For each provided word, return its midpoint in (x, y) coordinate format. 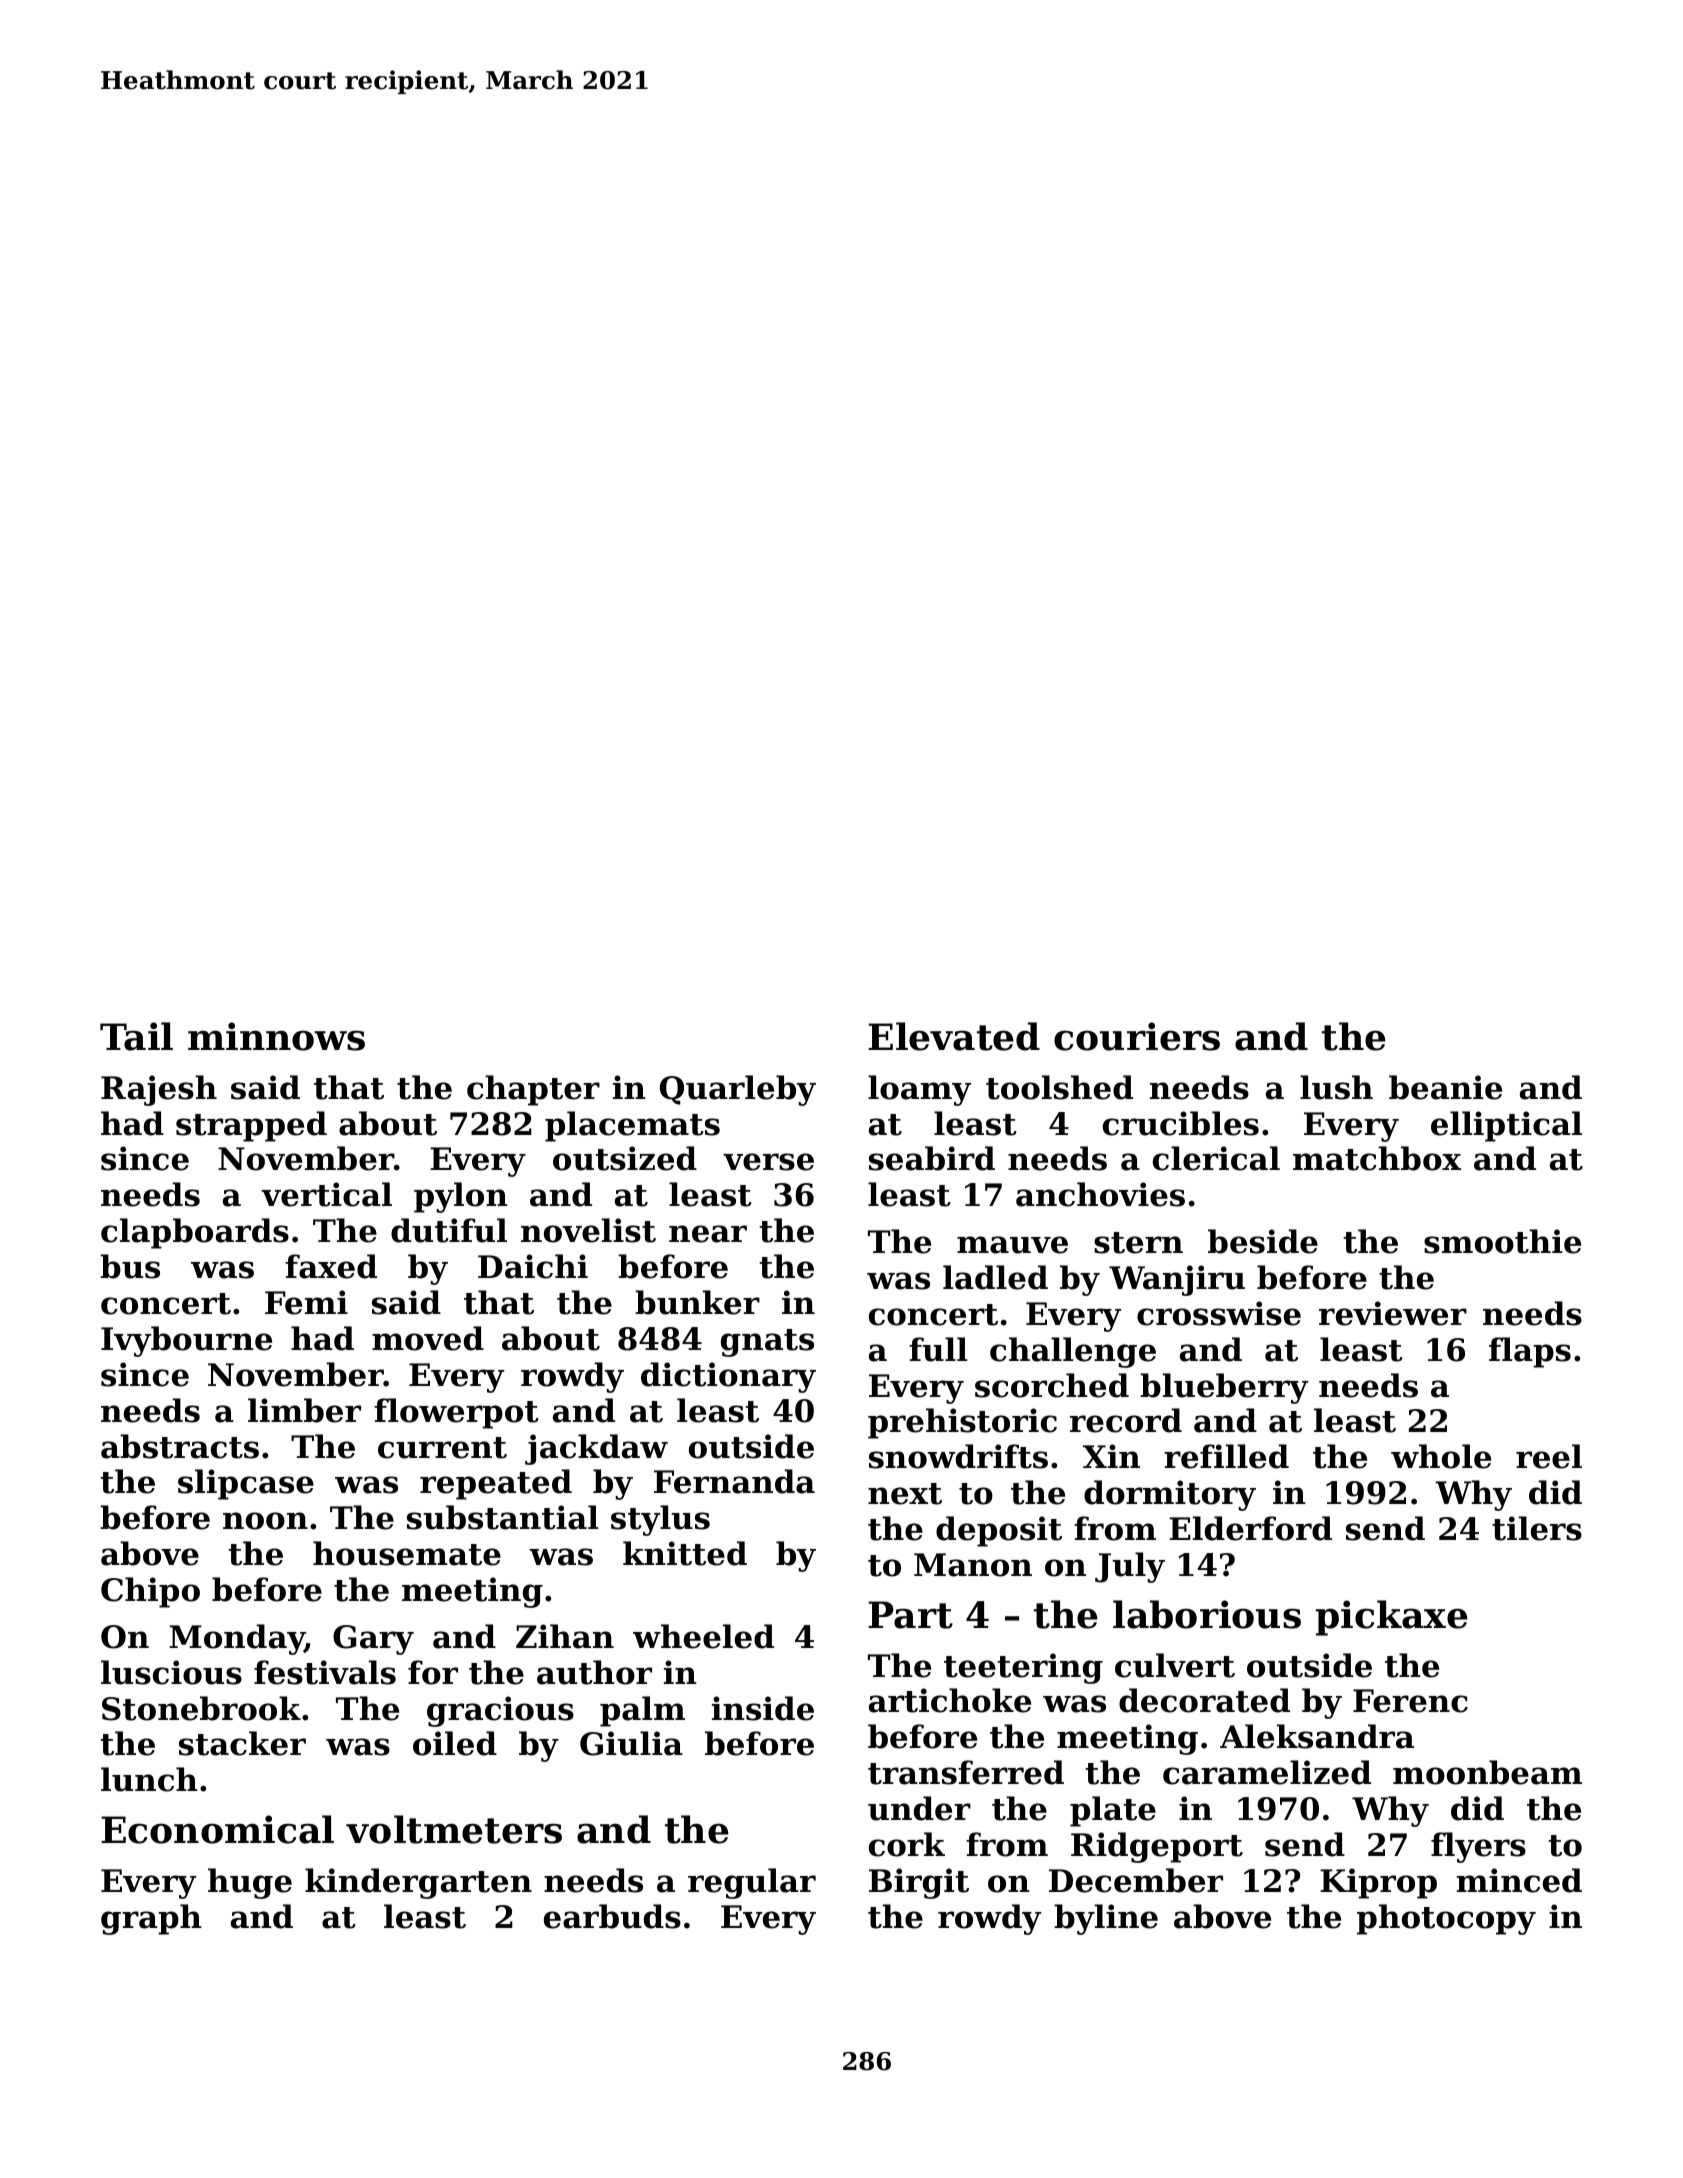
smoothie (1502, 1241)
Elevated (954, 1036)
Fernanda (734, 1481)
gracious (500, 1711)
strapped (251, 1126)
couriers (1137, 1036)
